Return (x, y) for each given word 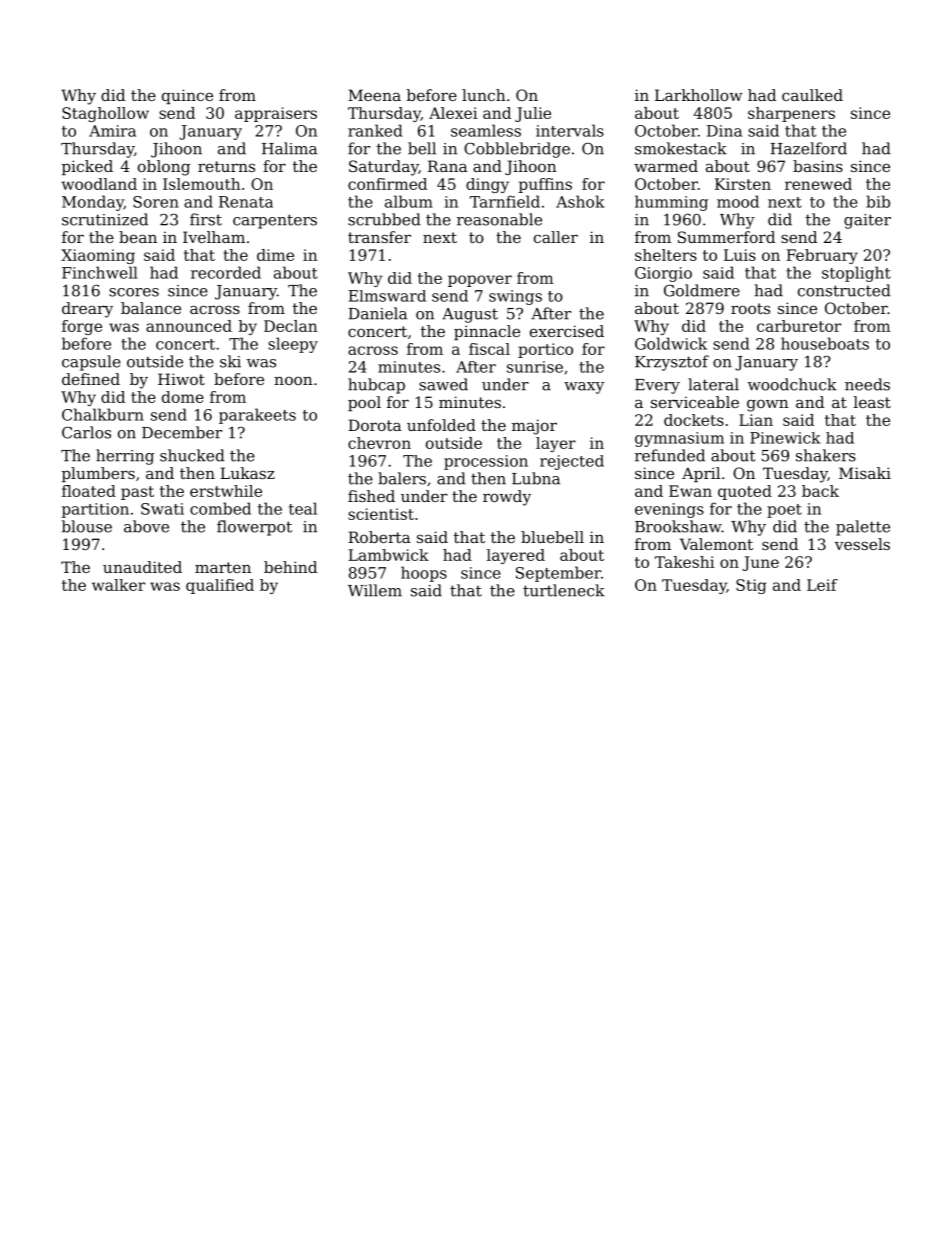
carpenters (275, 221)
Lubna (536, 478)
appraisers (276, 114)
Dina (724, 131)
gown (768, 405)
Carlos (86, 432)
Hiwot (181, 379)
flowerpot (254, 528)
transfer (379, 237)
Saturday (384, 168)
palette (863, 528)
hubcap (376, 386)
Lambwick (388, 555)
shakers (826, 455)
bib (878, 201)
